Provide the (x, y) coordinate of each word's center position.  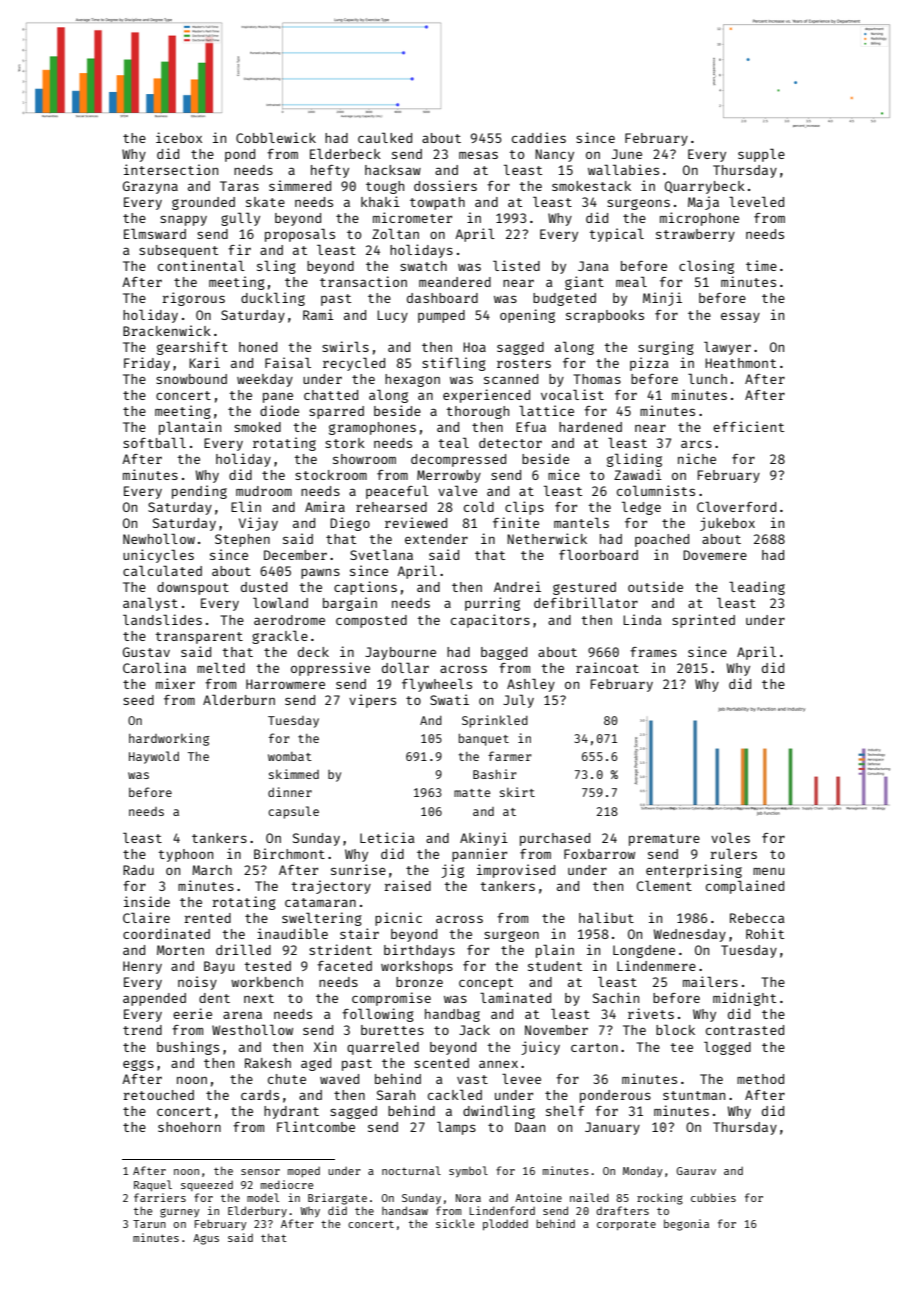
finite (516, 522)
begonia (686, 1225)
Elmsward (155, 233)
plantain (190, 428)
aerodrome (289, 620)
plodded (505, 1225)
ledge (641, 508)
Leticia (387, 837)
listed (516, 265)
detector (510, 443)
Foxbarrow (599, 854)
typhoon (185, 855)
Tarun (149, 1224)
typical (616, 235)
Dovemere (715, 555)
